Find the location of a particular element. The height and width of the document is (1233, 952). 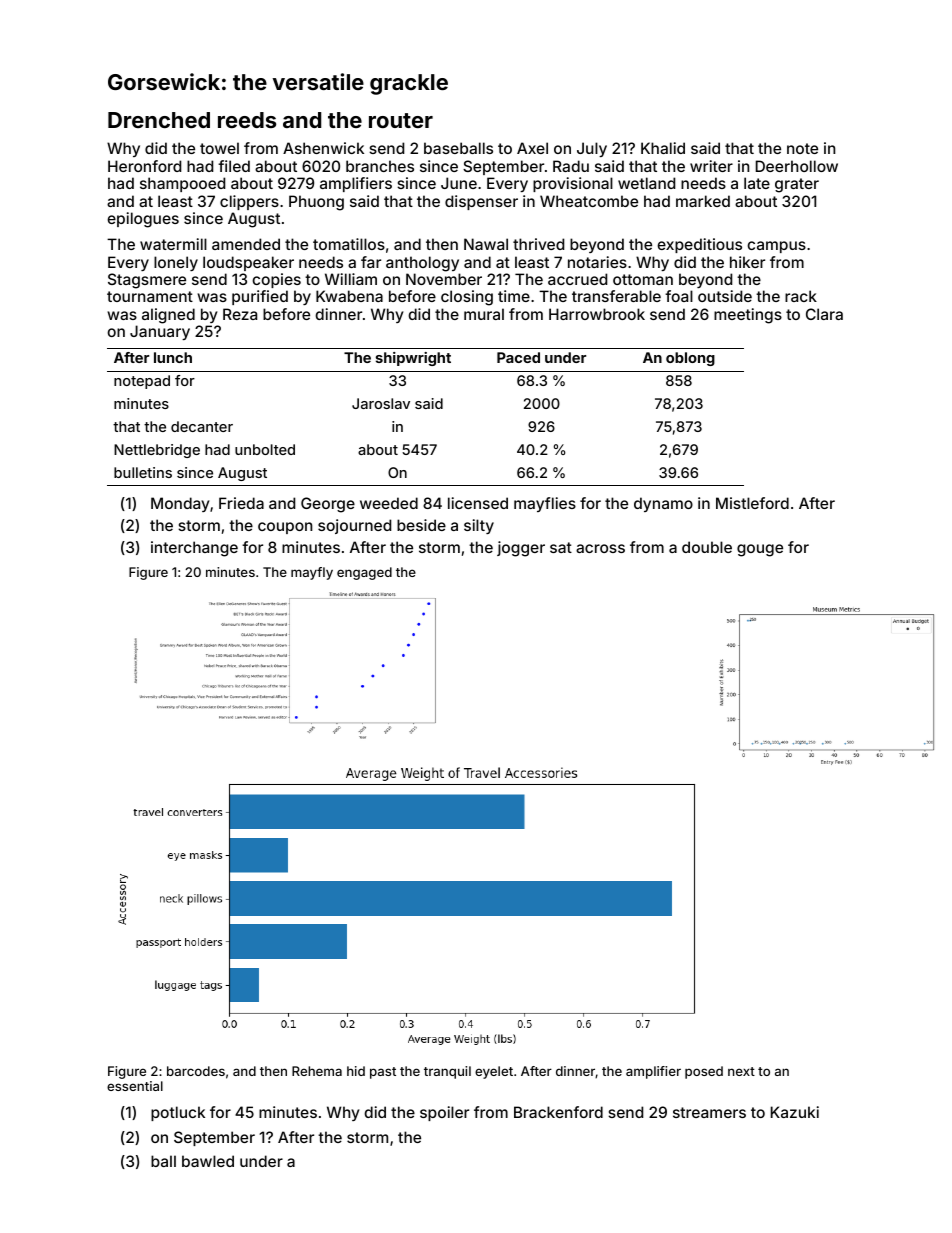

spoiler is located at coordinates (444, 1113).
